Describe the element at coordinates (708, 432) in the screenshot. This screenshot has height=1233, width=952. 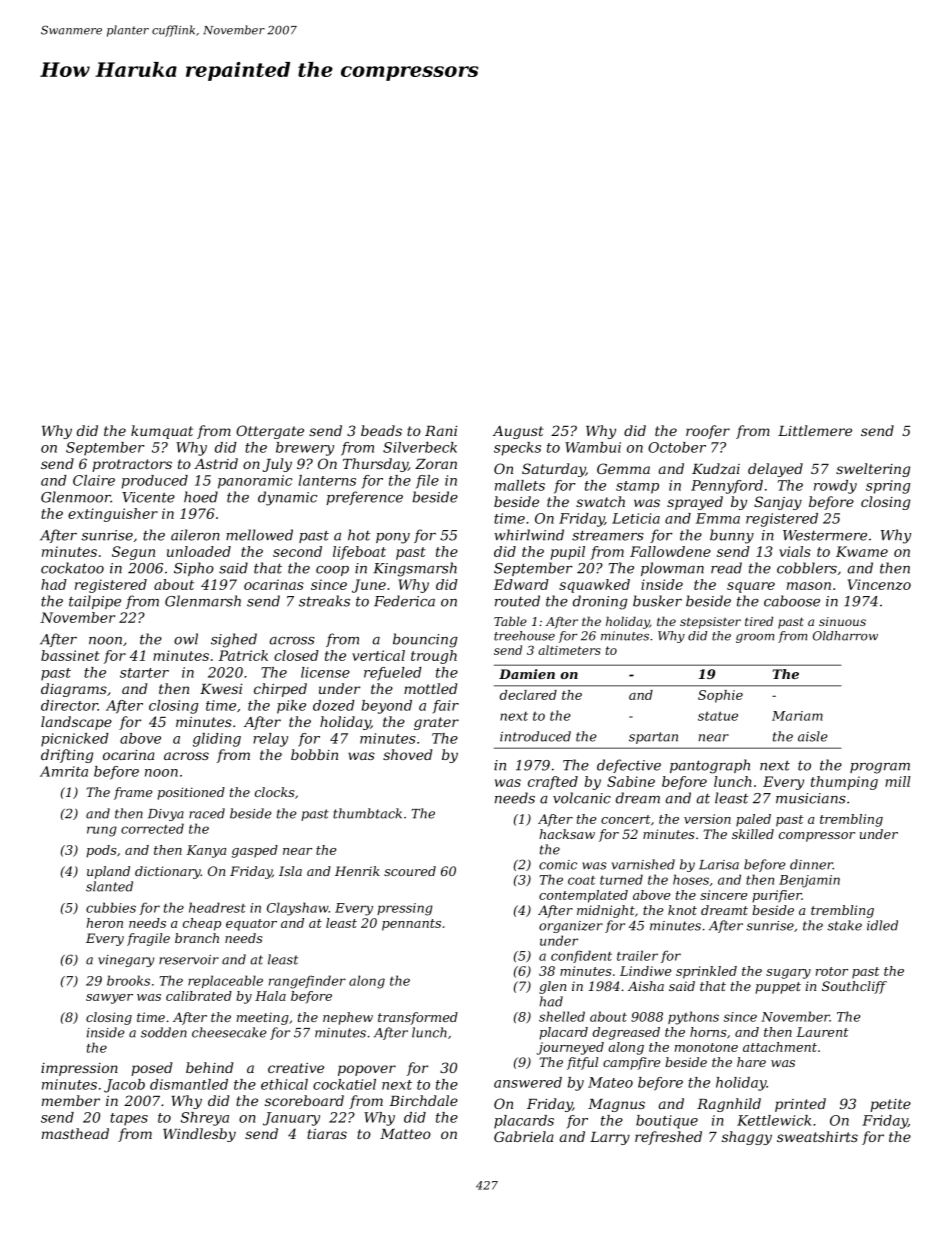
I see `roofer` at that location.
